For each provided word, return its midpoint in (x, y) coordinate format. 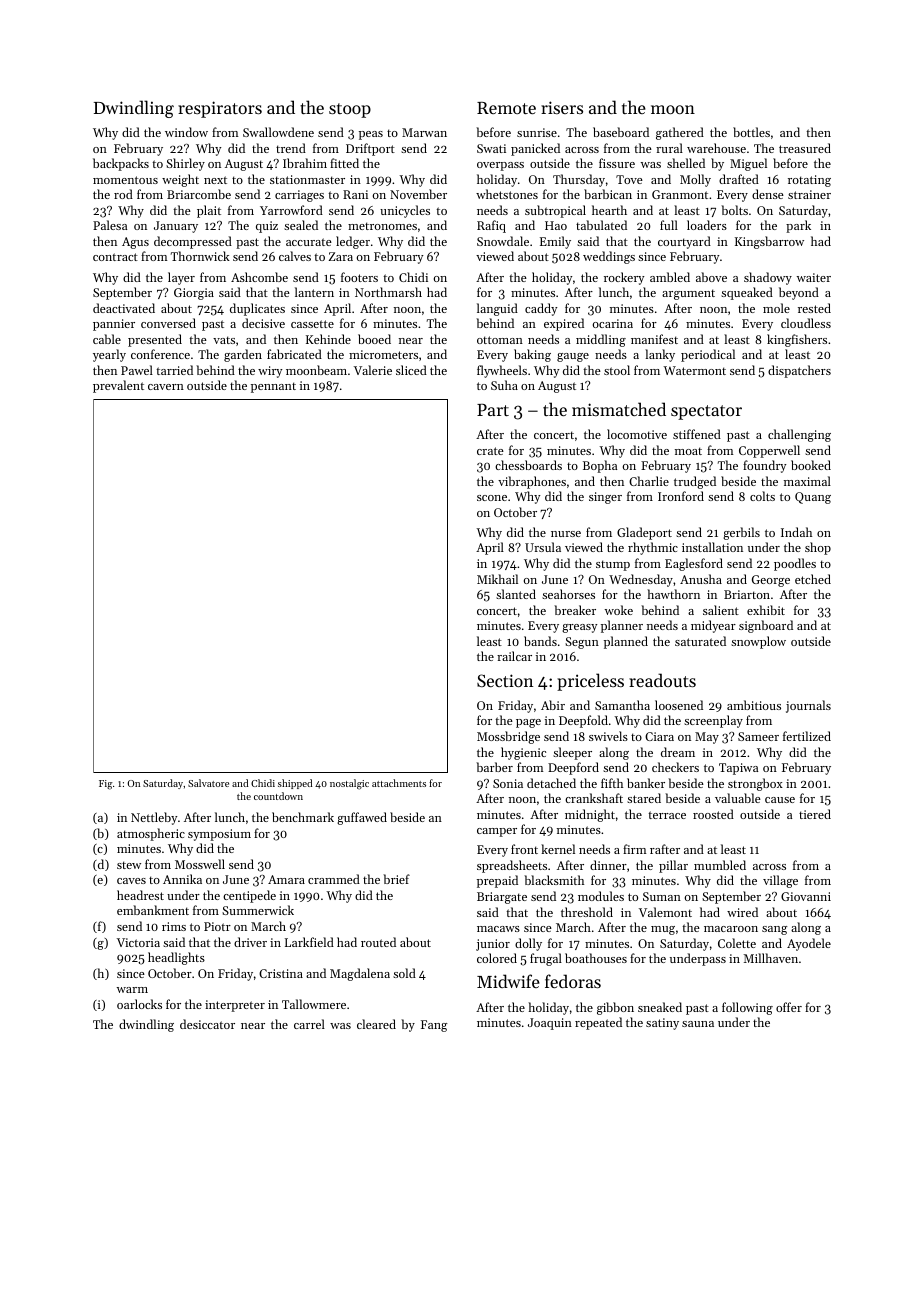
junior (493, 945)
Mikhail (497, 579)
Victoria (138, 942)
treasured (805, 148)
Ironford (681, 496)
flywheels (502, 371)
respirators (220, 109)
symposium (219, 835)
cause (780, 800)
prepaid (497, 881)
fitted (344, 163)
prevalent (118, 386)
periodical (708, 355)
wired (742, 912)
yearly (109, 355)
